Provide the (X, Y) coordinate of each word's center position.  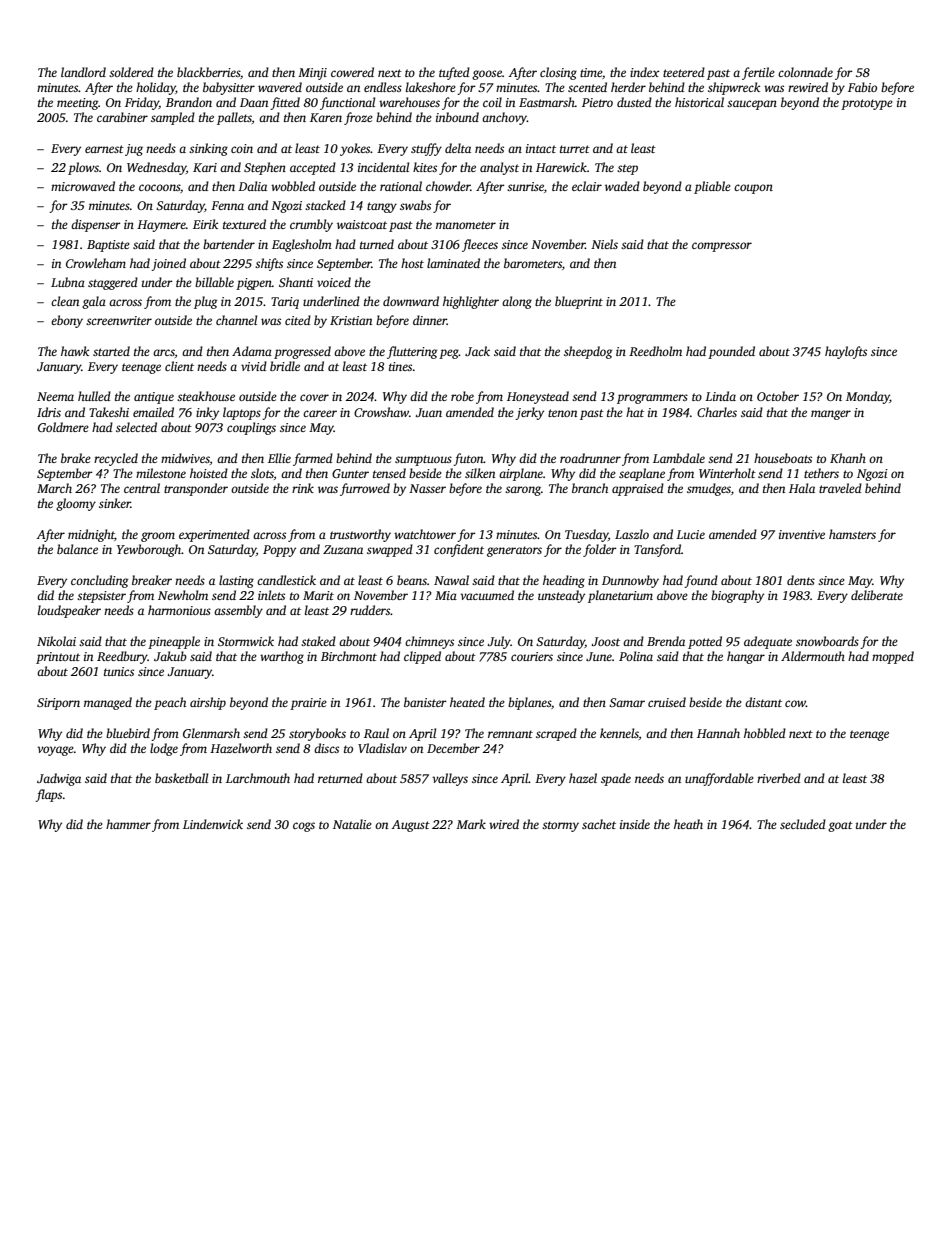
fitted (285, 103)
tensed (389, 473)
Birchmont (349, 656)
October (778, 396)
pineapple (174, 642)
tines (400, 366)
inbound (457, 117)
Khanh (848, 458)
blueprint (579, 302)
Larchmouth (258, 778)
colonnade (805, 72)
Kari (205, 167)
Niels (604, 244)
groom (158, 537)
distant (763, 702)
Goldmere (63, 427)
